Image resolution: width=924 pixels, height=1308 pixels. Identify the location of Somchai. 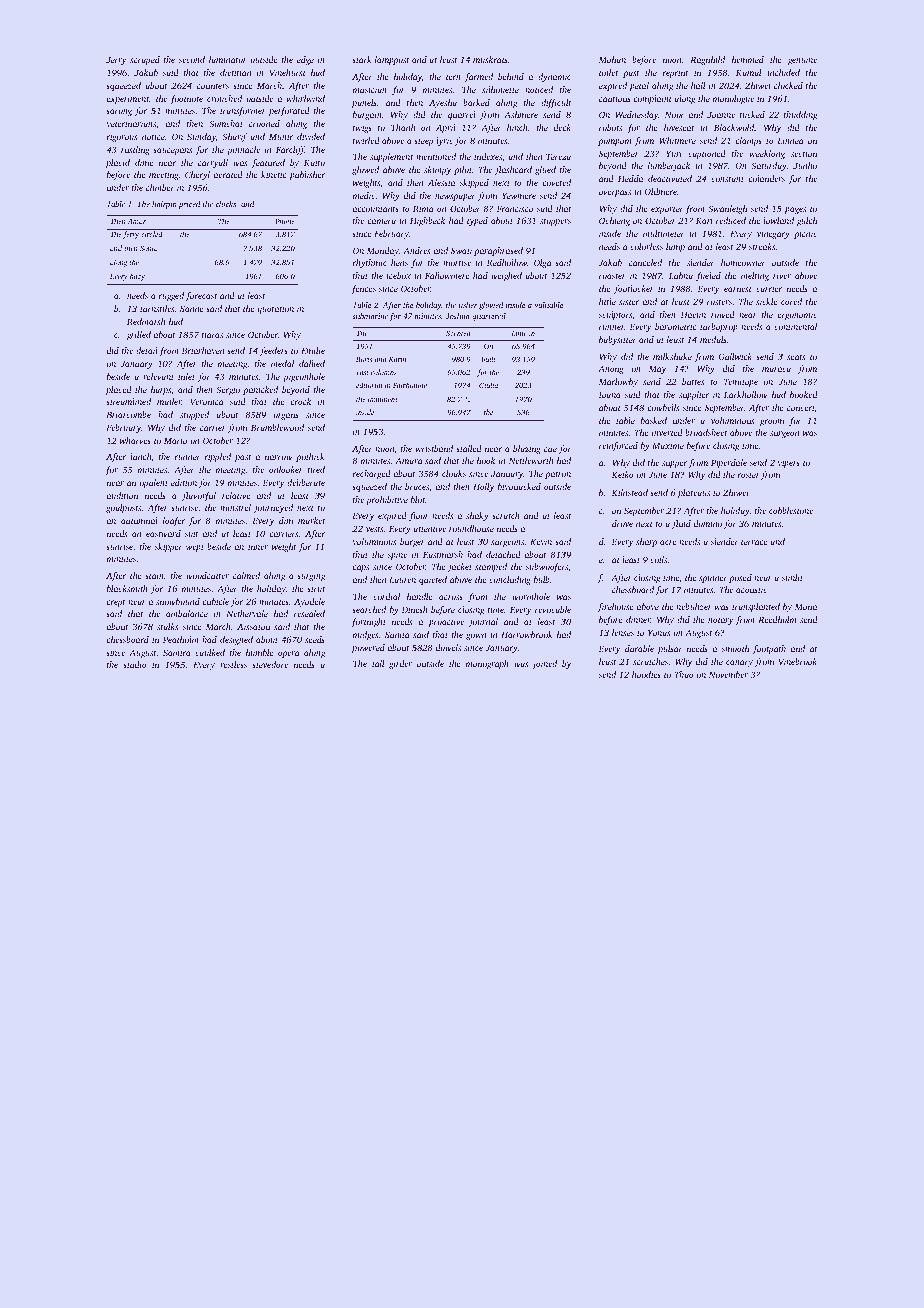
(225, 123).
